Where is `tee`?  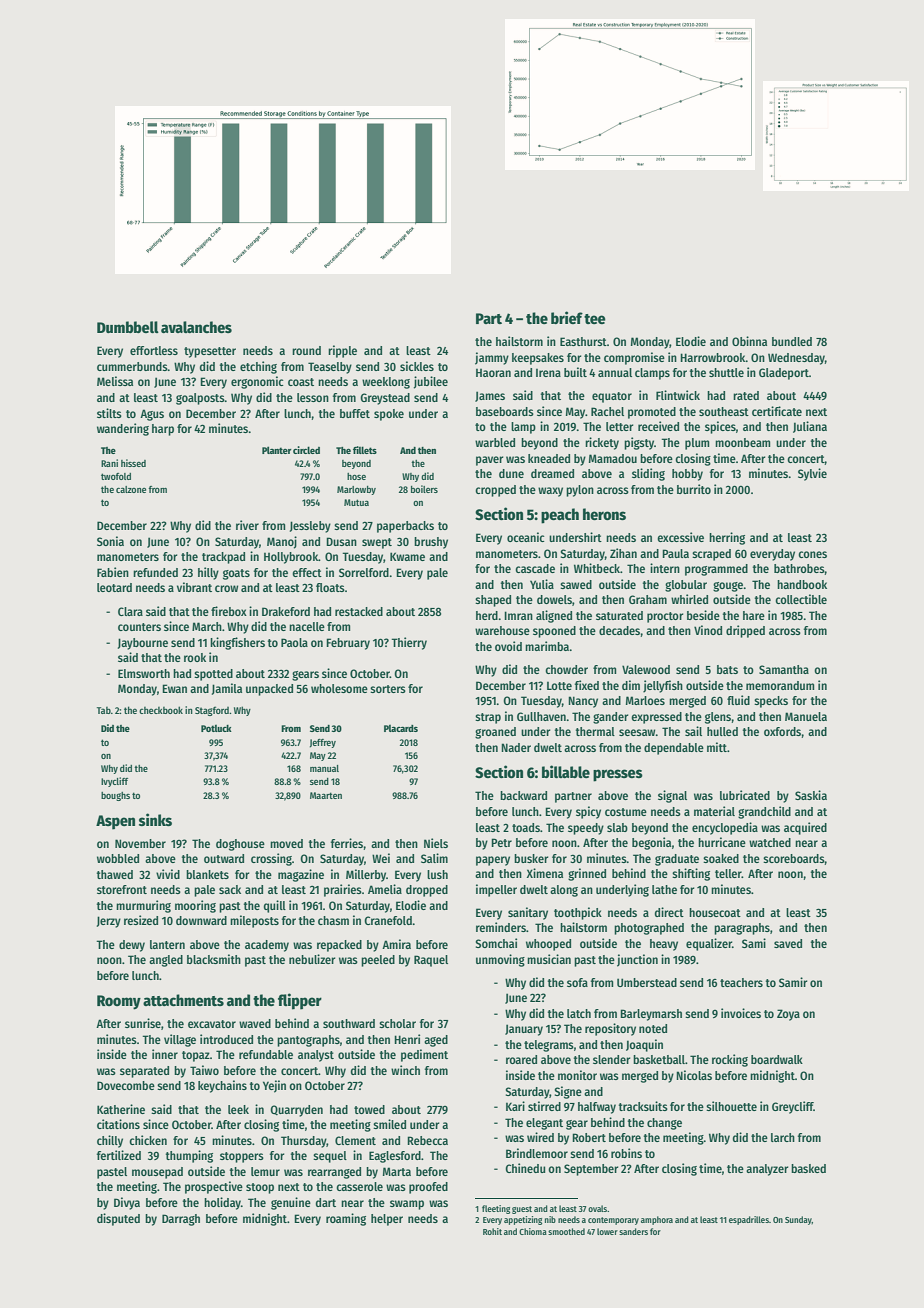
tee is located at coordinates (595, 319).
